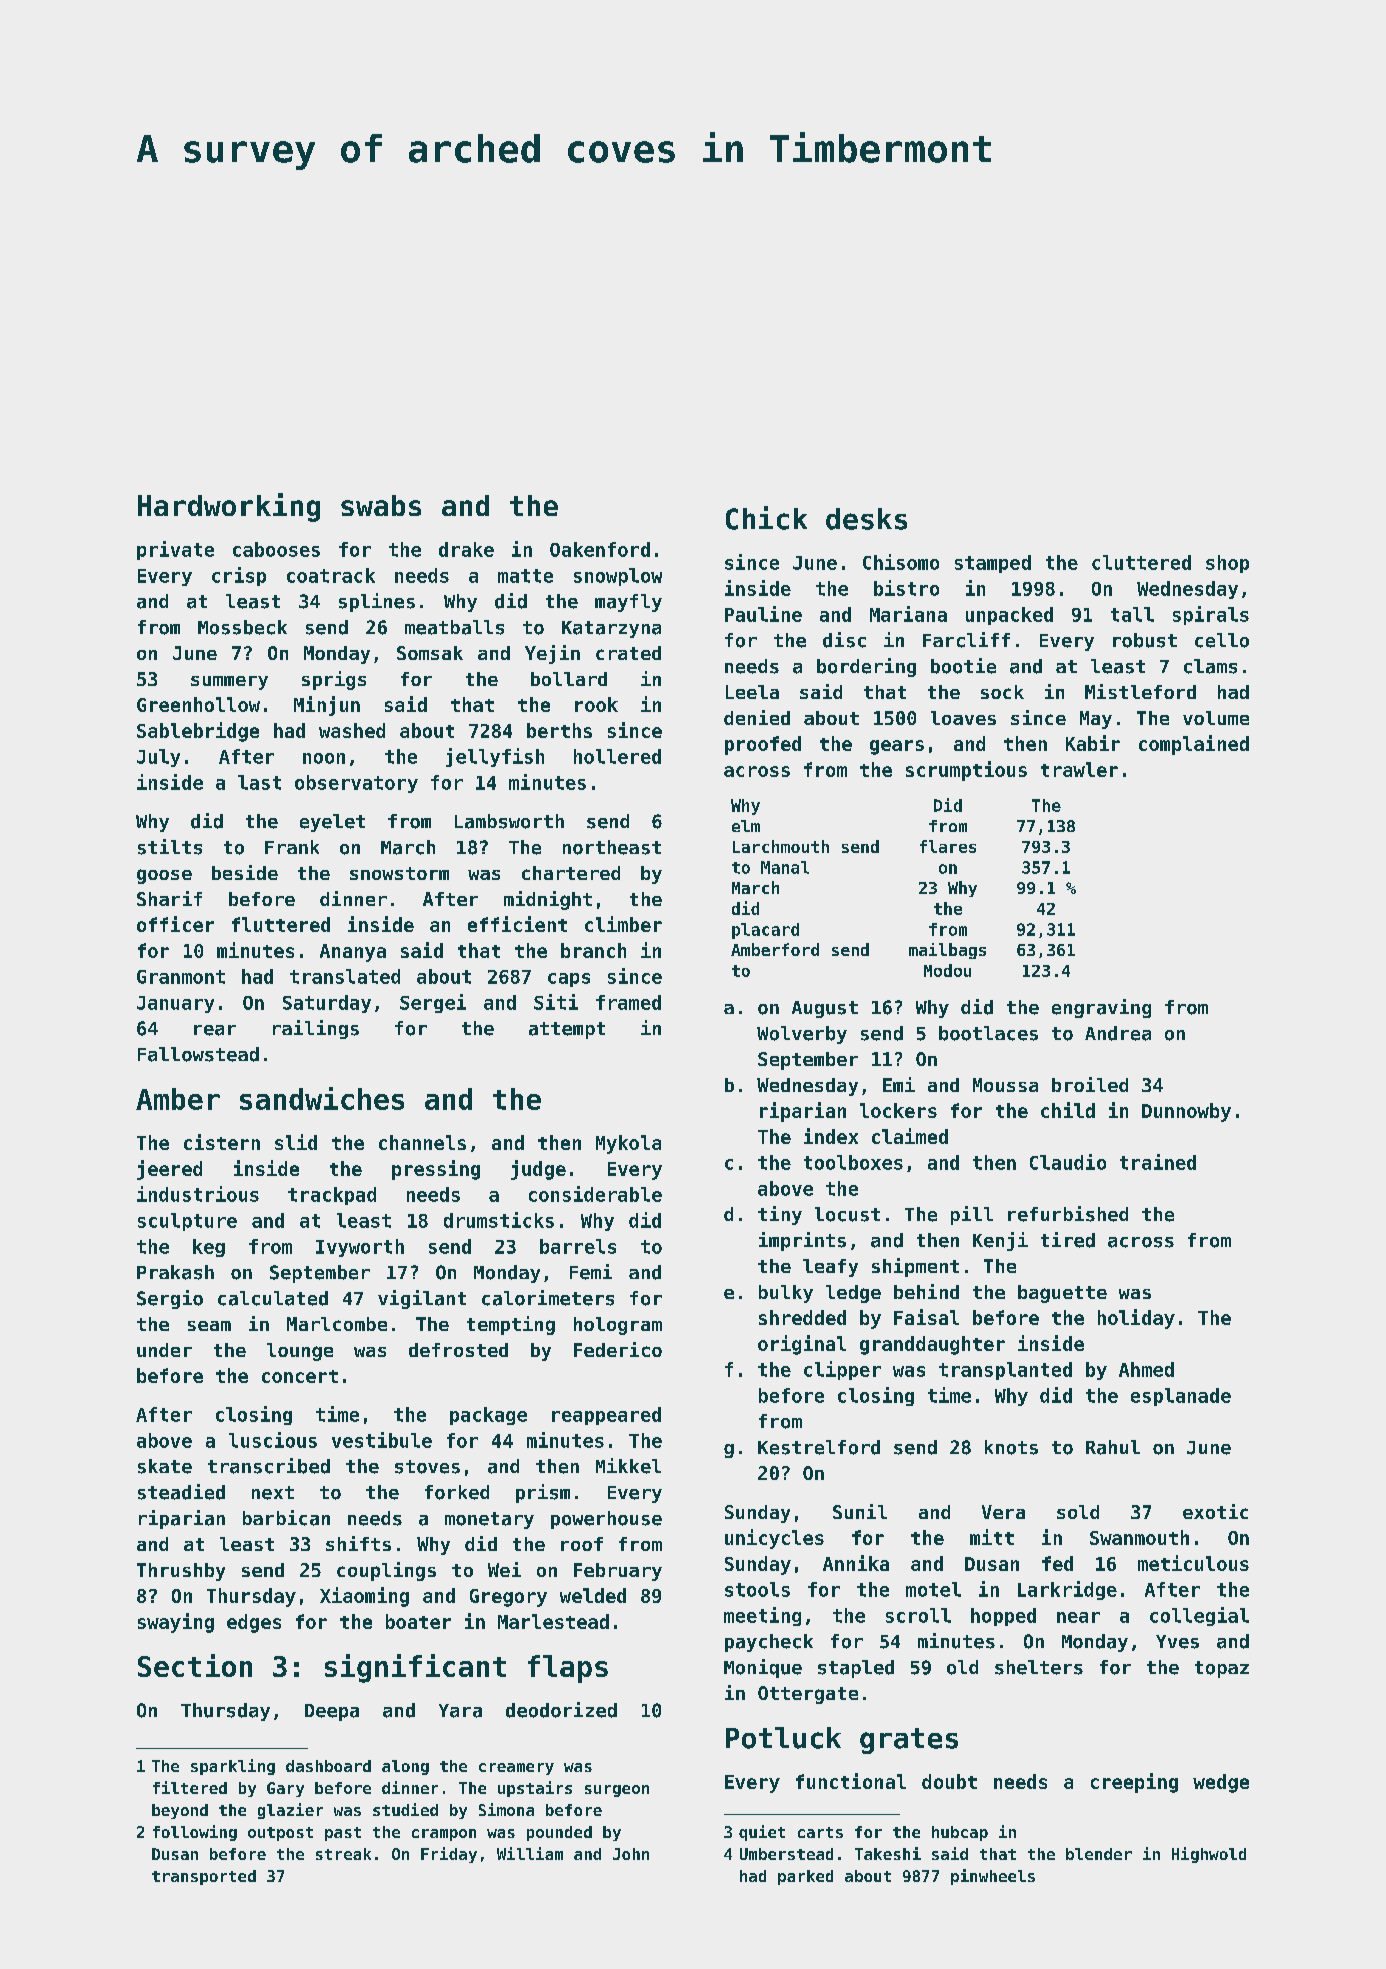 The image size is (1386, 1969). I want to click on surgeon, so click(617, 1791).
